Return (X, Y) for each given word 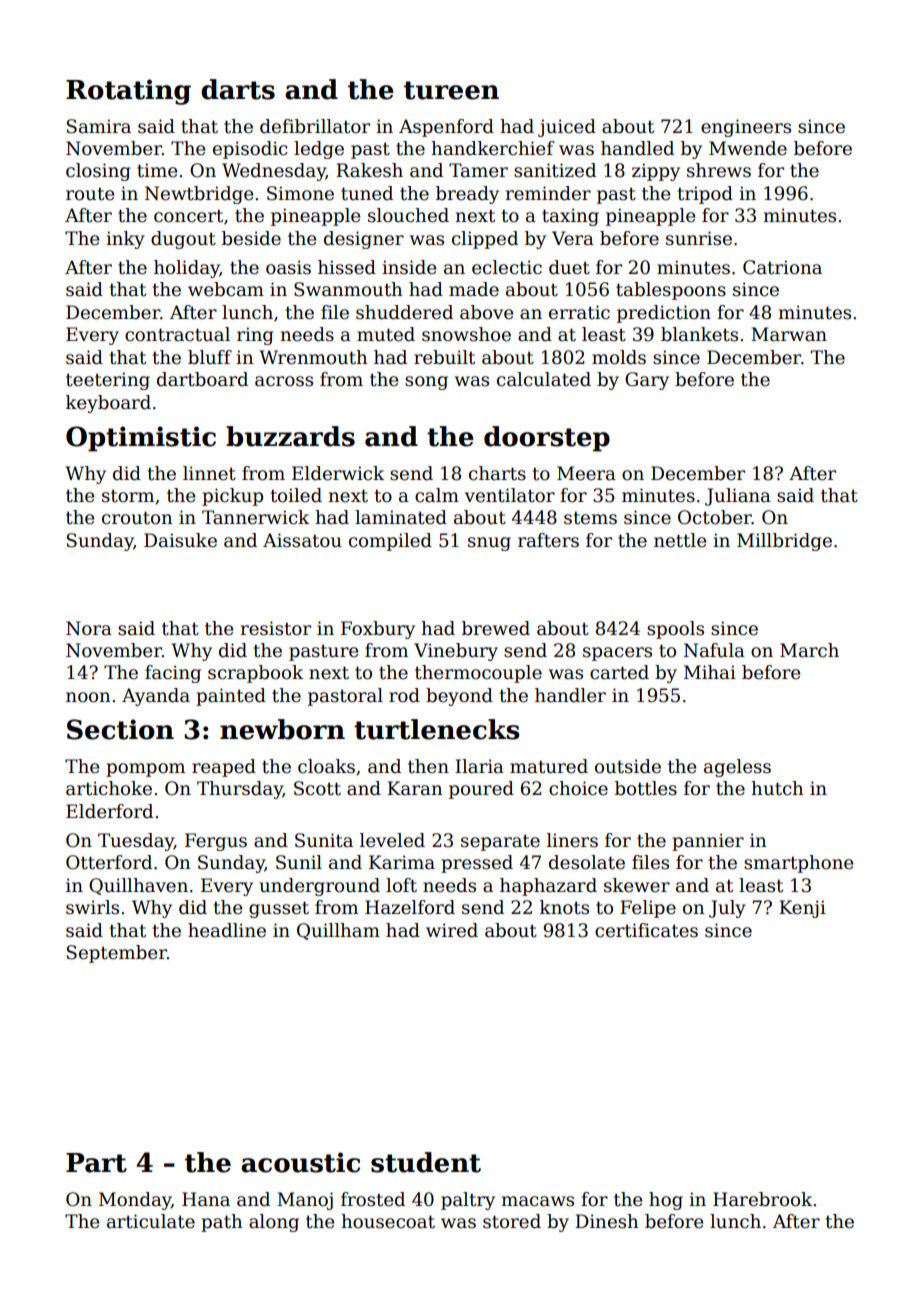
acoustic (300, 1162)
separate (500, 842)
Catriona (782, 267)
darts (238, 89)
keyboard (108, 404)
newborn (282, 729)
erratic (579, 312)
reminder (548, 193)
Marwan (789, 334)
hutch (777, 788)
